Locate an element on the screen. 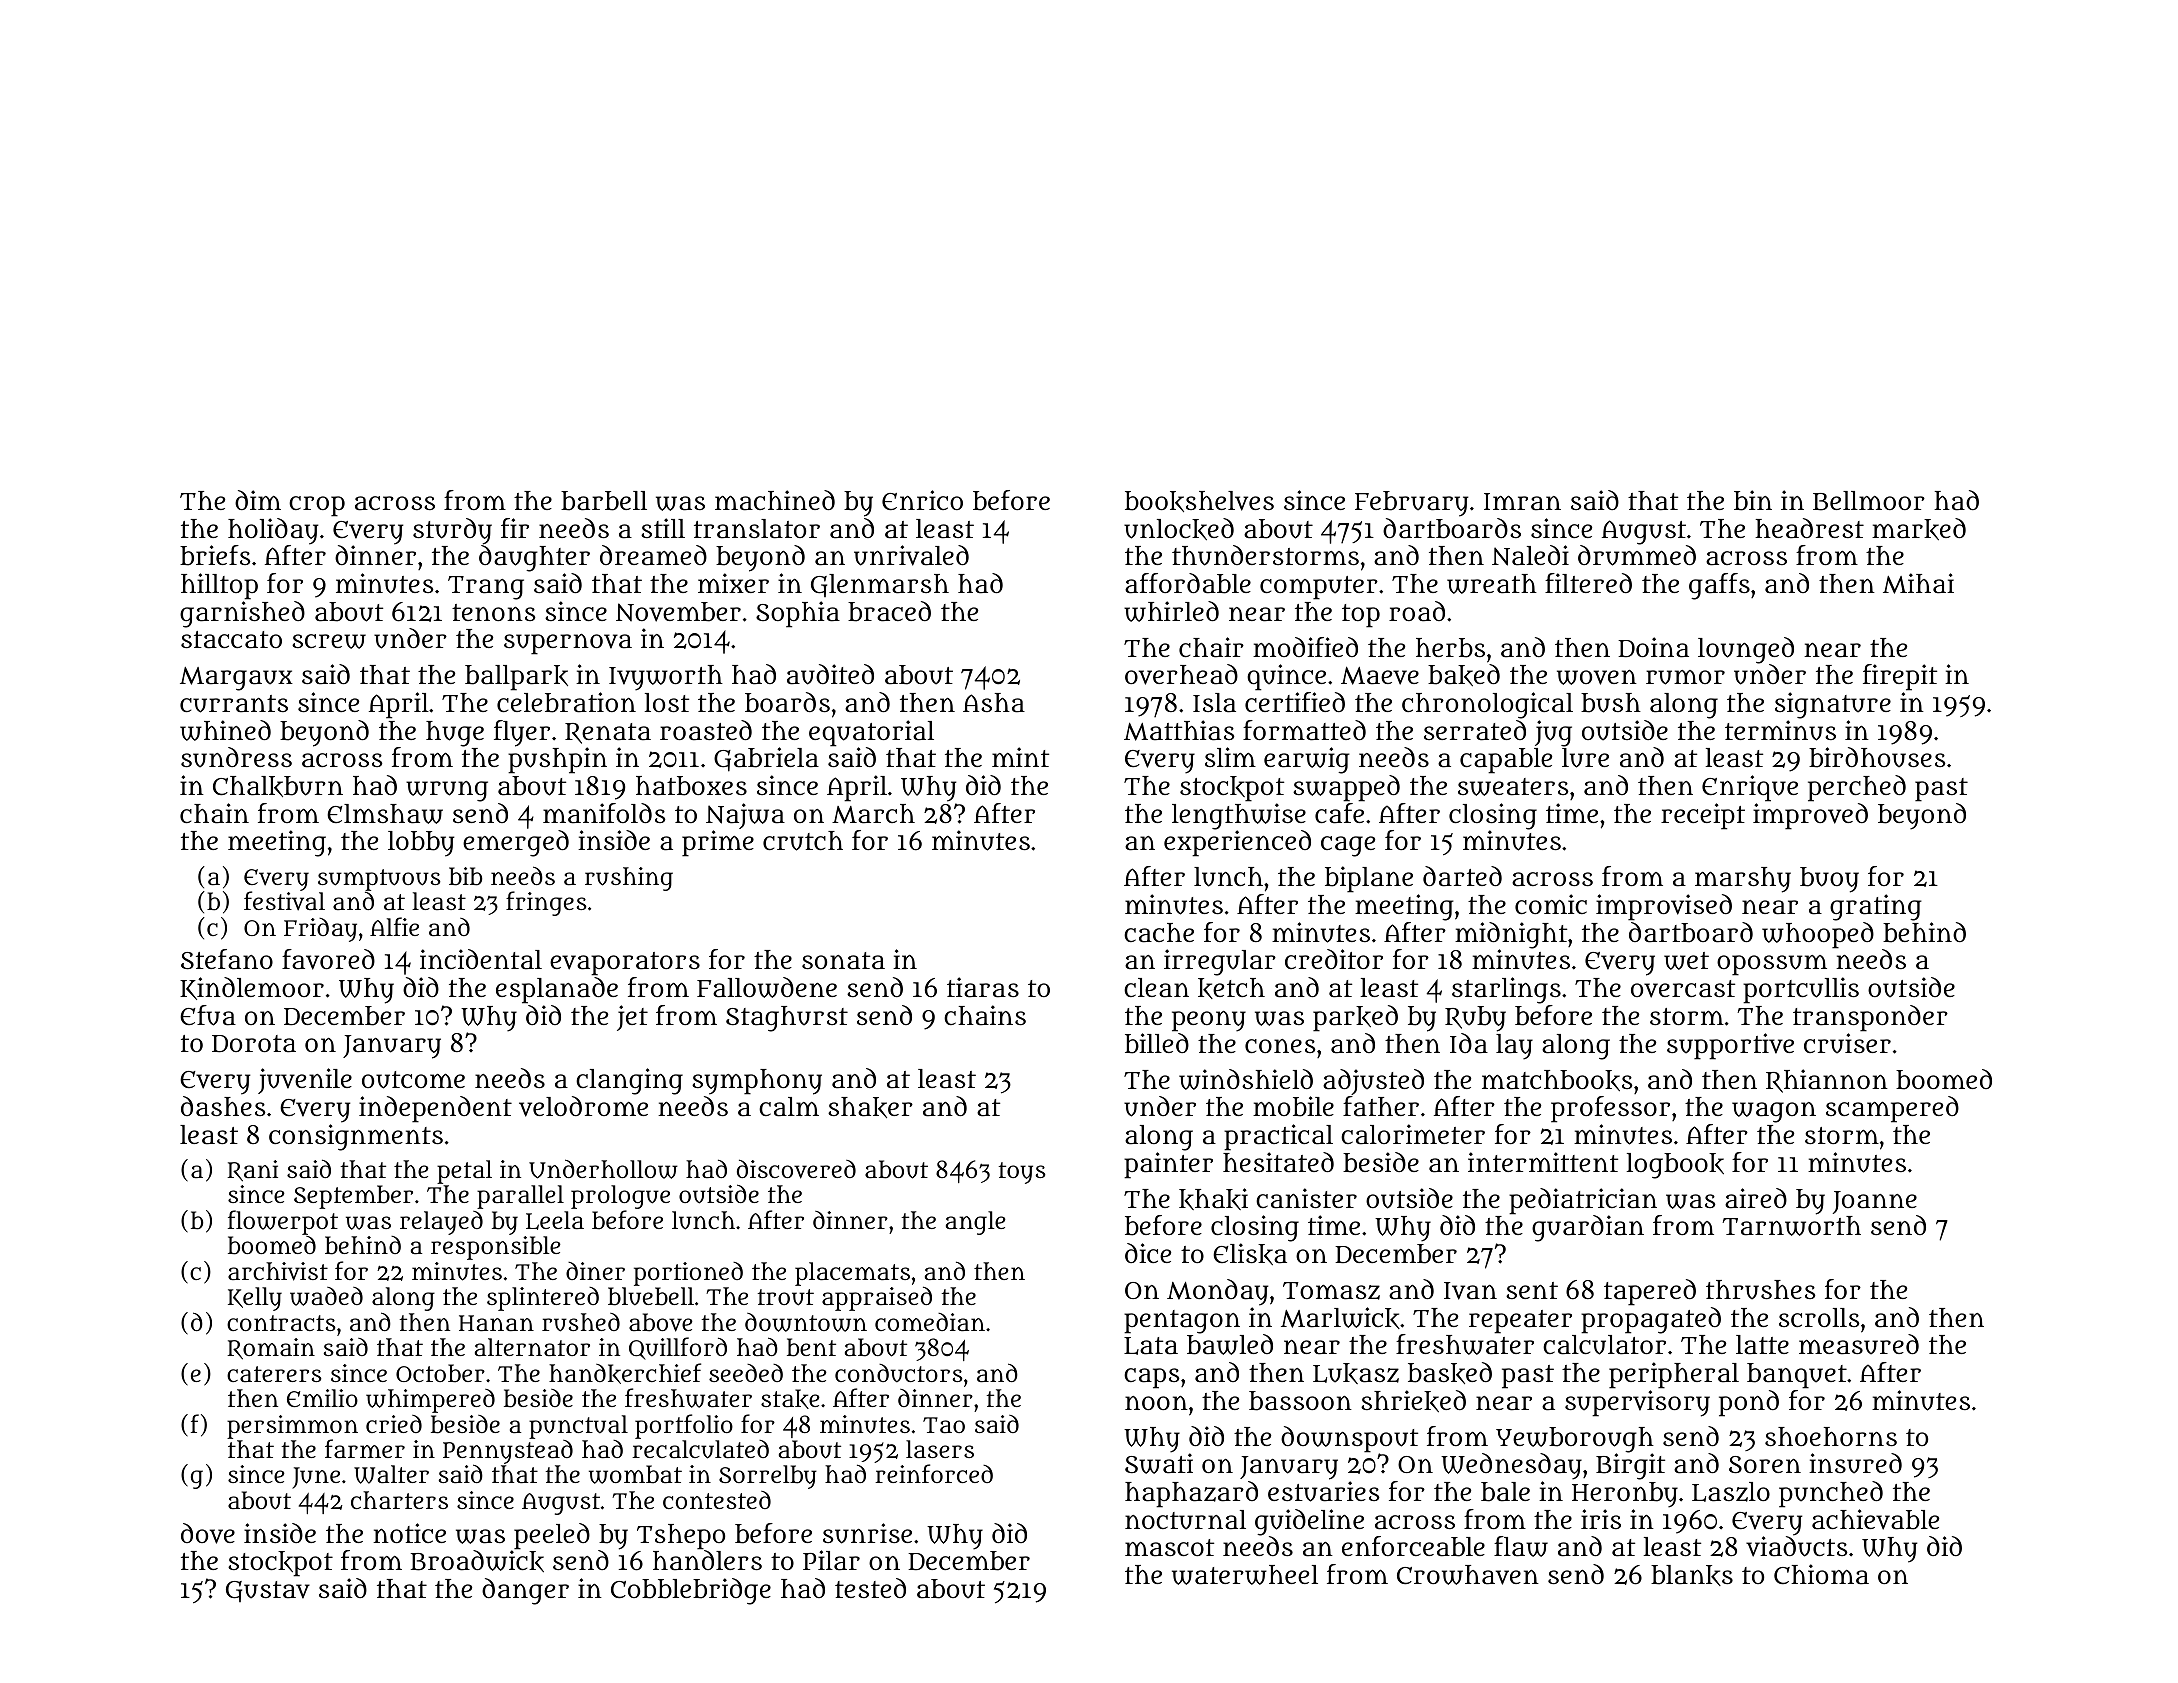 The width and height of the screenshot is (2178, 1683). sunrise is located at coordinates (867, 1533).
